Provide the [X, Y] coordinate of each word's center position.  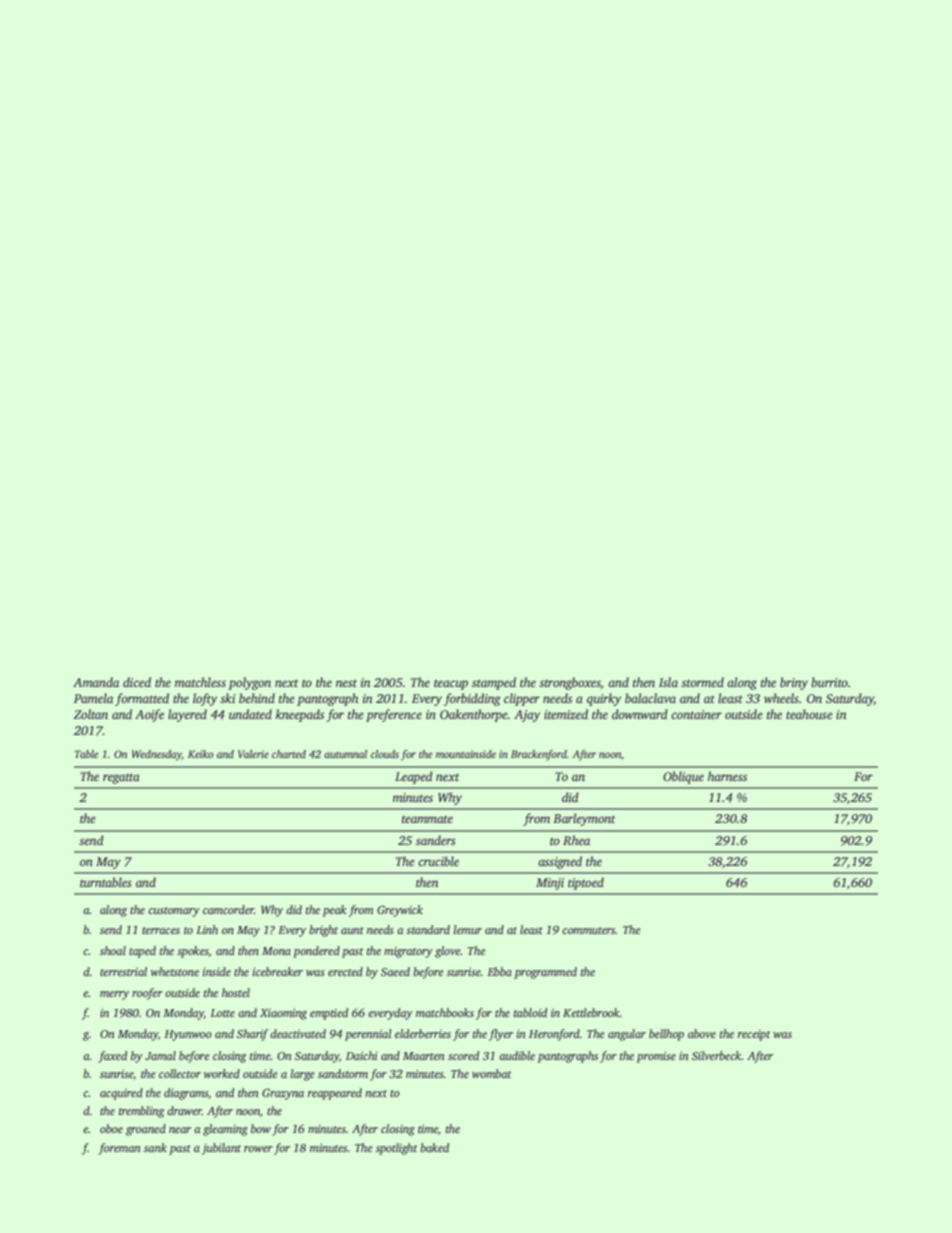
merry [114, 995]
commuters [589, 930]
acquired [121, 1094]
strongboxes [570, 683]
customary [174, 912]
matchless [200, 682]
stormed [702, 682]
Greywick [400, 911]
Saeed [395, 971]
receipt [754, 1035]
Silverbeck [717, 1055]
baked [434, 1147]
